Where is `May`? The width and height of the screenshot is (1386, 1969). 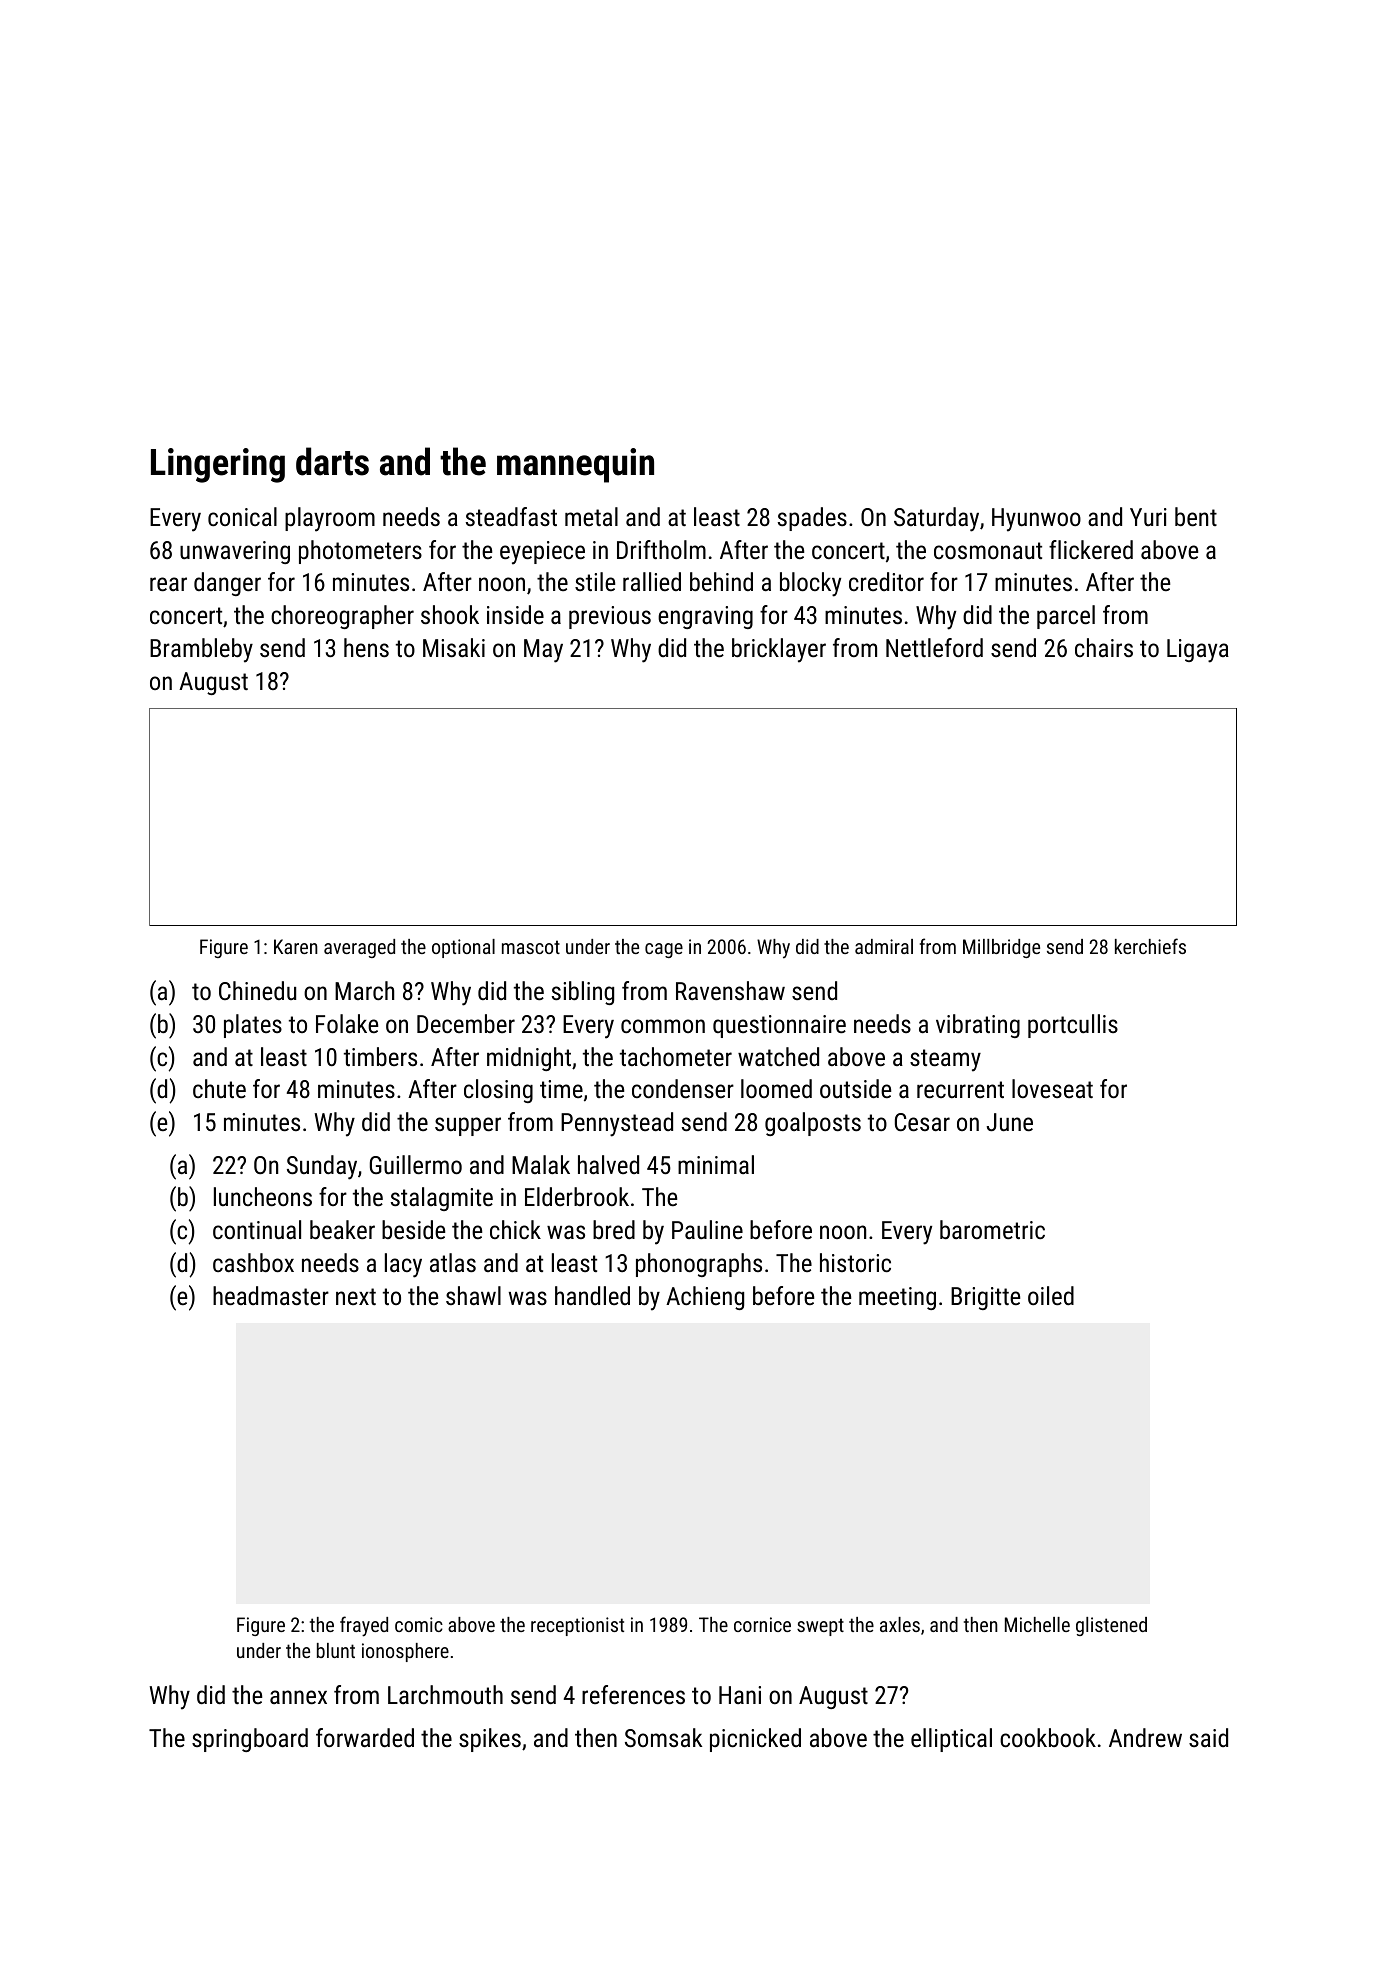 May is located at coordinates (543, 651).
